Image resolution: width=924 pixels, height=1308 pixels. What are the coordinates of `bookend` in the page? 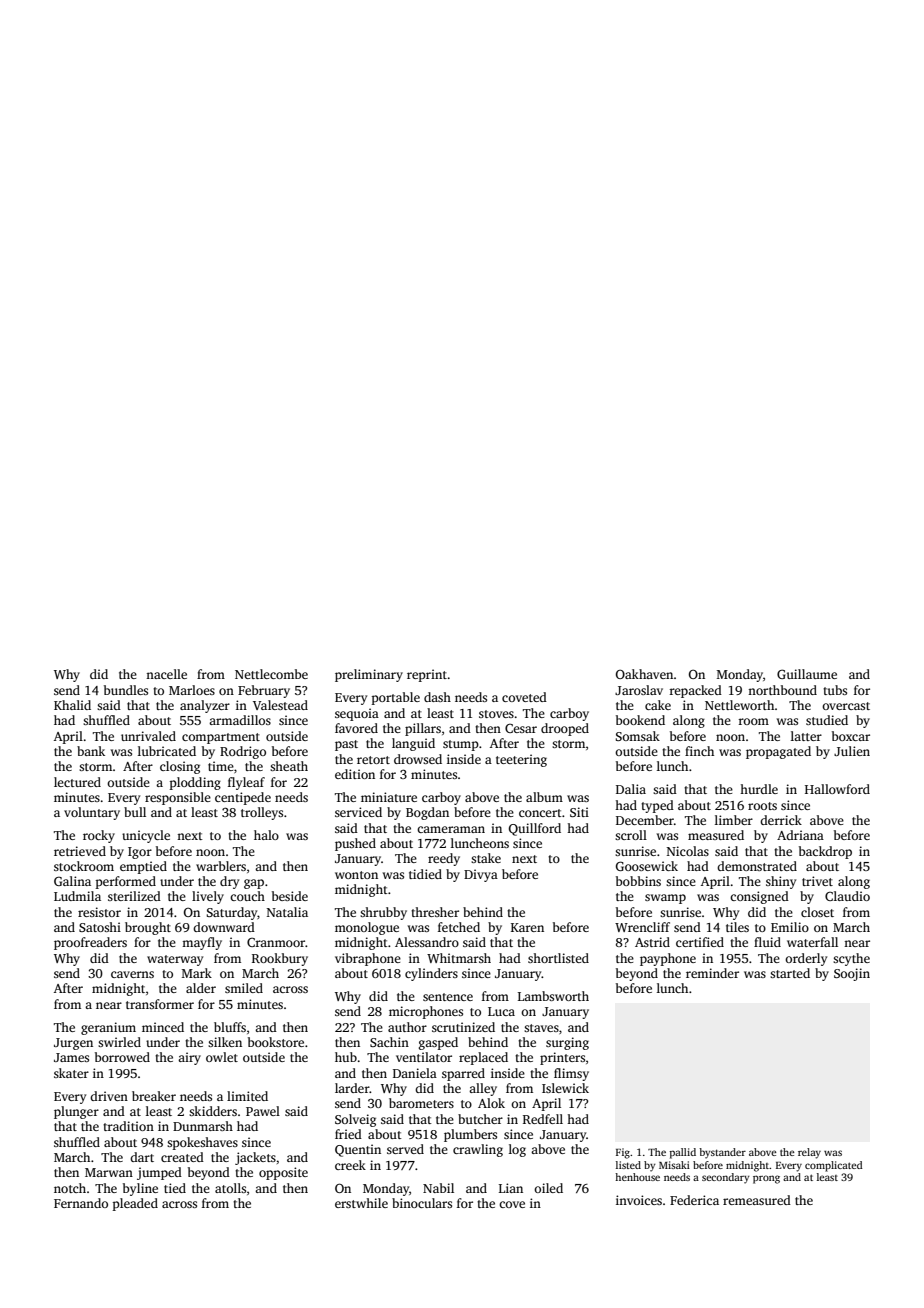 It's located at (640, 720).
